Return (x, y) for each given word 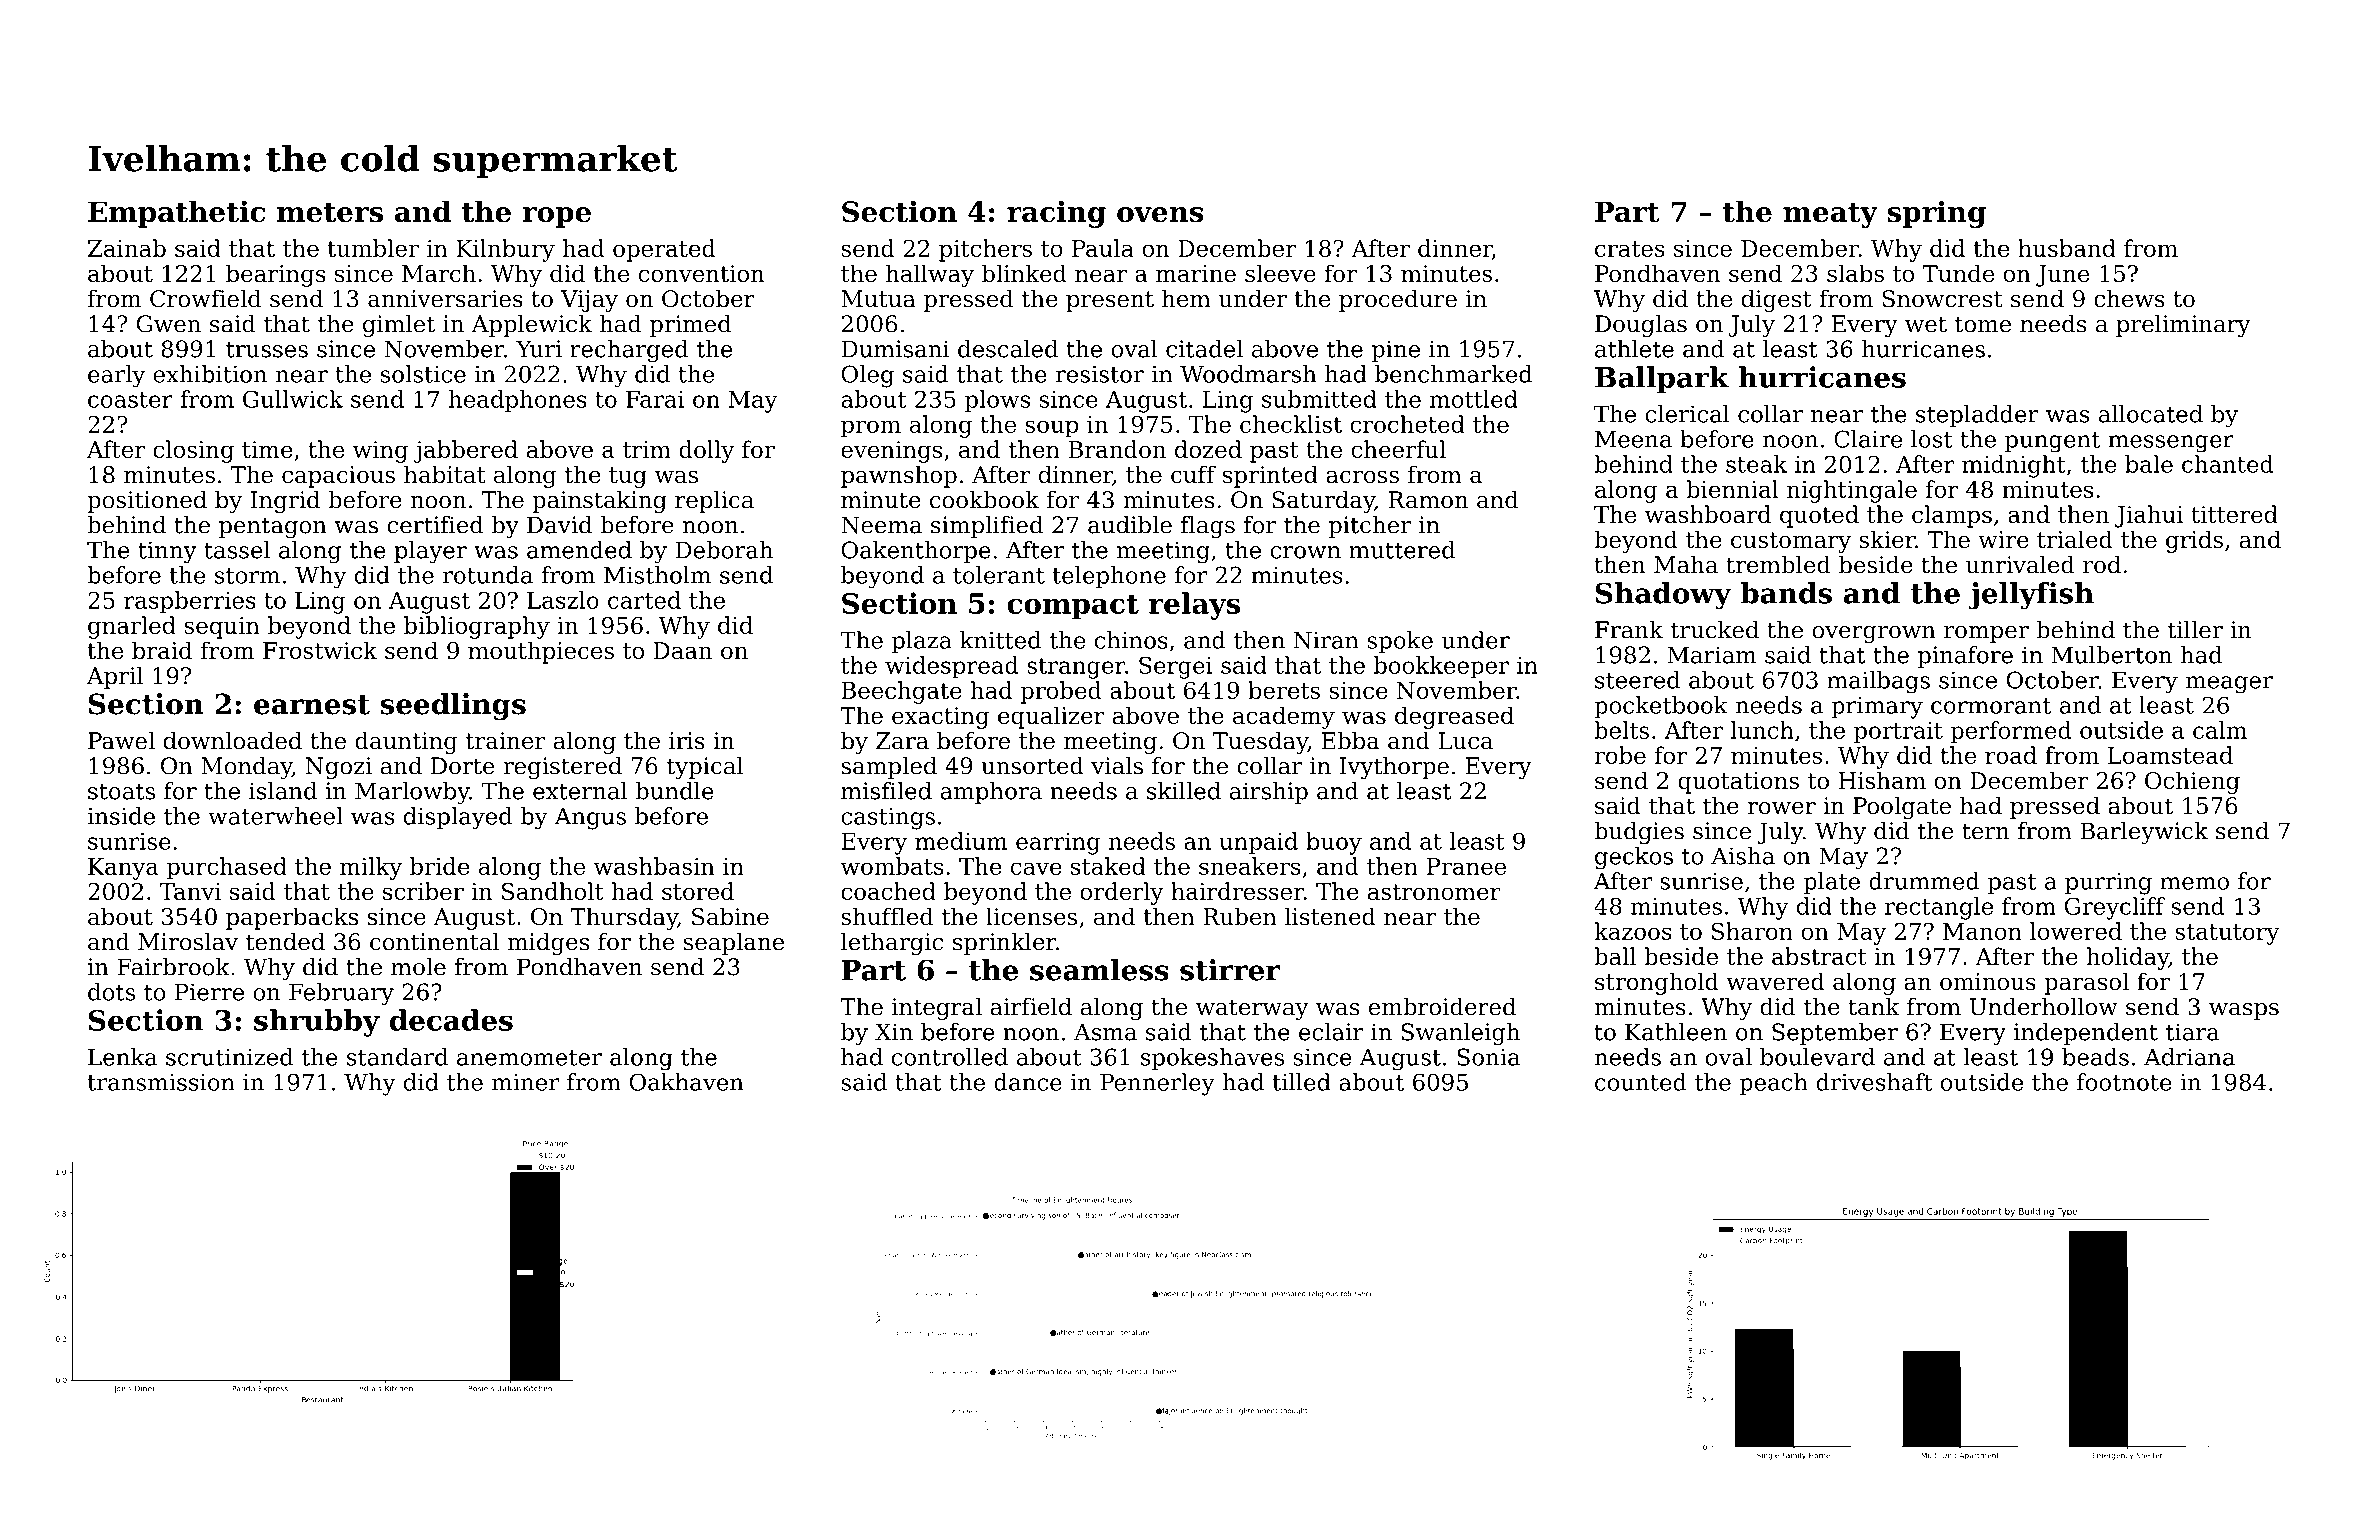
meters (330, 213)
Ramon (1428, 500)
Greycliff (2115, 908)
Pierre (209, 992)
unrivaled (2020, 564)
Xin (894, 1032)
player (430, 552)
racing (1056, 214)
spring (1936, 214)
